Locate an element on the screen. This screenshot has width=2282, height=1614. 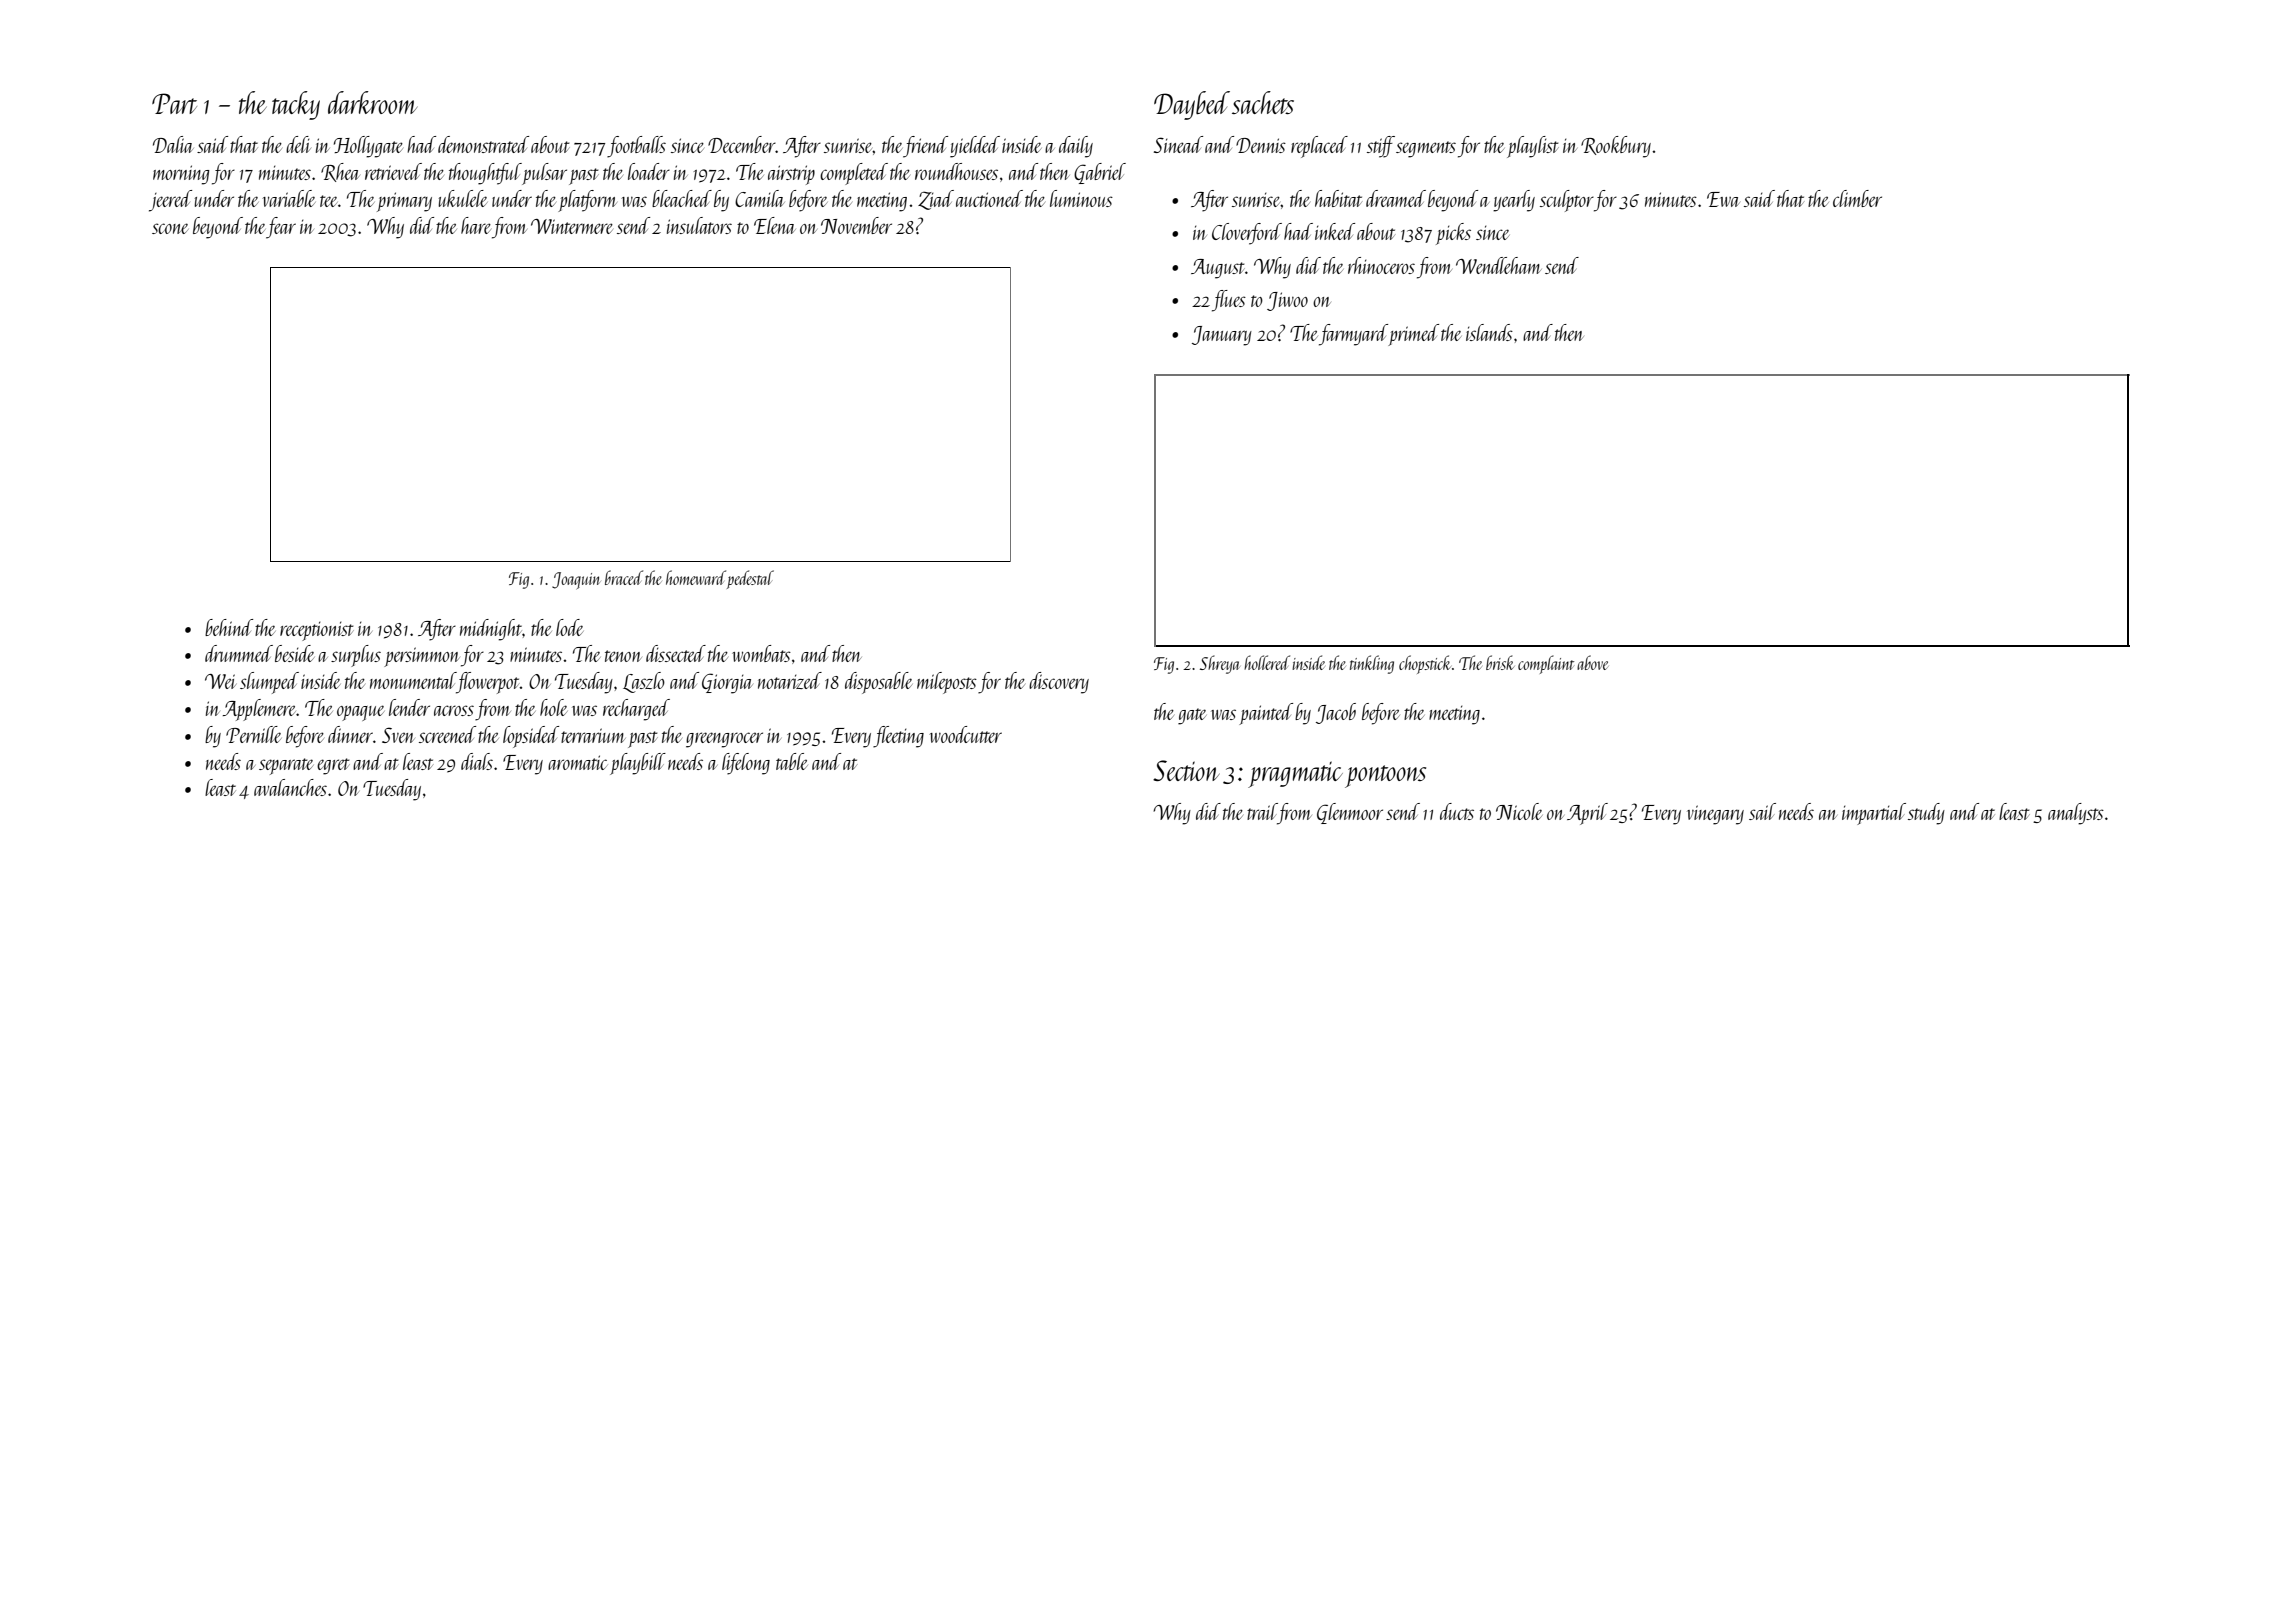
darkroom is located at coordinates (372, 102).
